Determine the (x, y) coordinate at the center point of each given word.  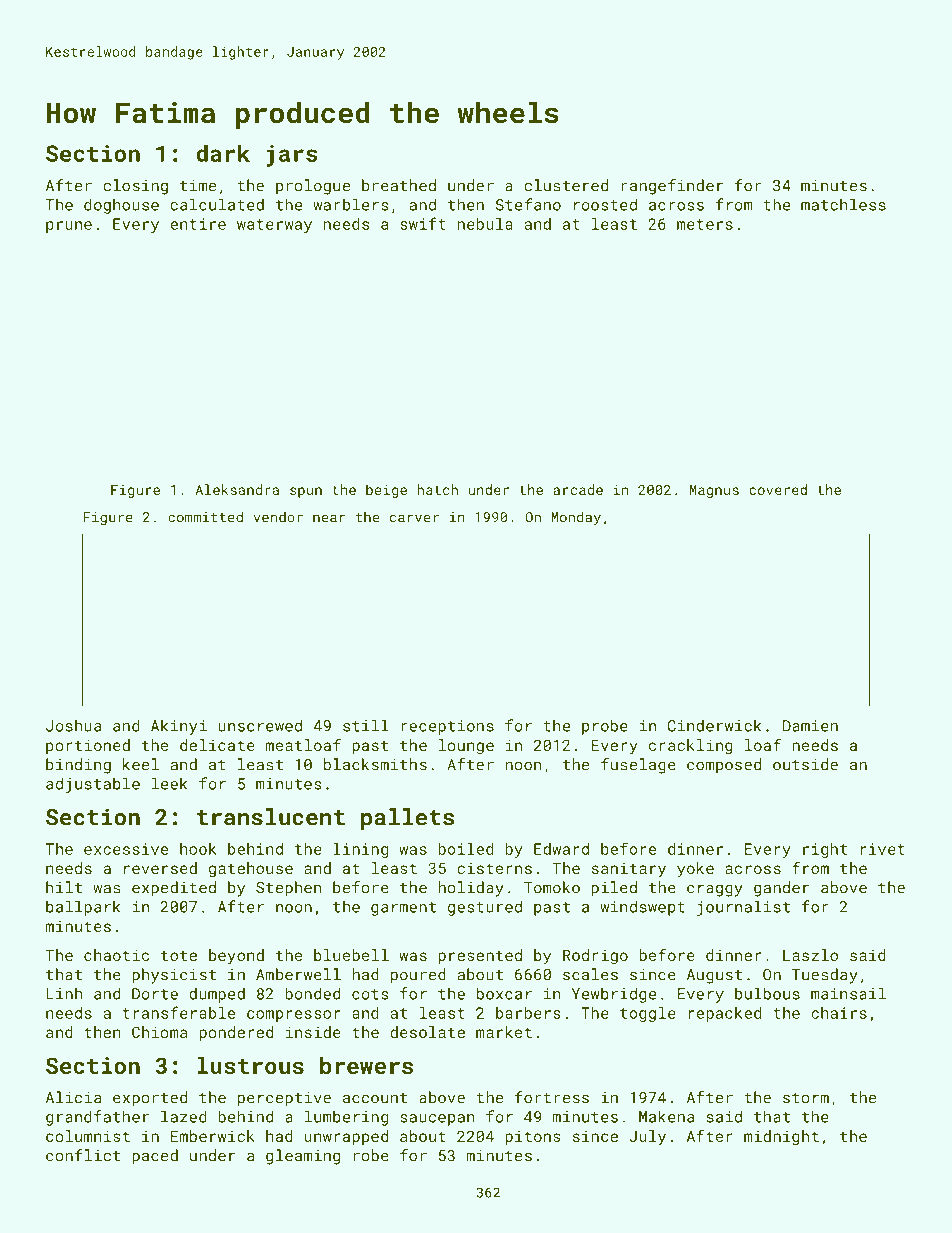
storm (806, 1098)
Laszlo (810, 955)
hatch (437, 489)
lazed (184, 1116)
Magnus (714, 491)
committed (205, 517)
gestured (485, 908)
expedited (174, 889)
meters (705, 224)
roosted (605, 204)
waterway (274, 226)
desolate (427, 1032)
